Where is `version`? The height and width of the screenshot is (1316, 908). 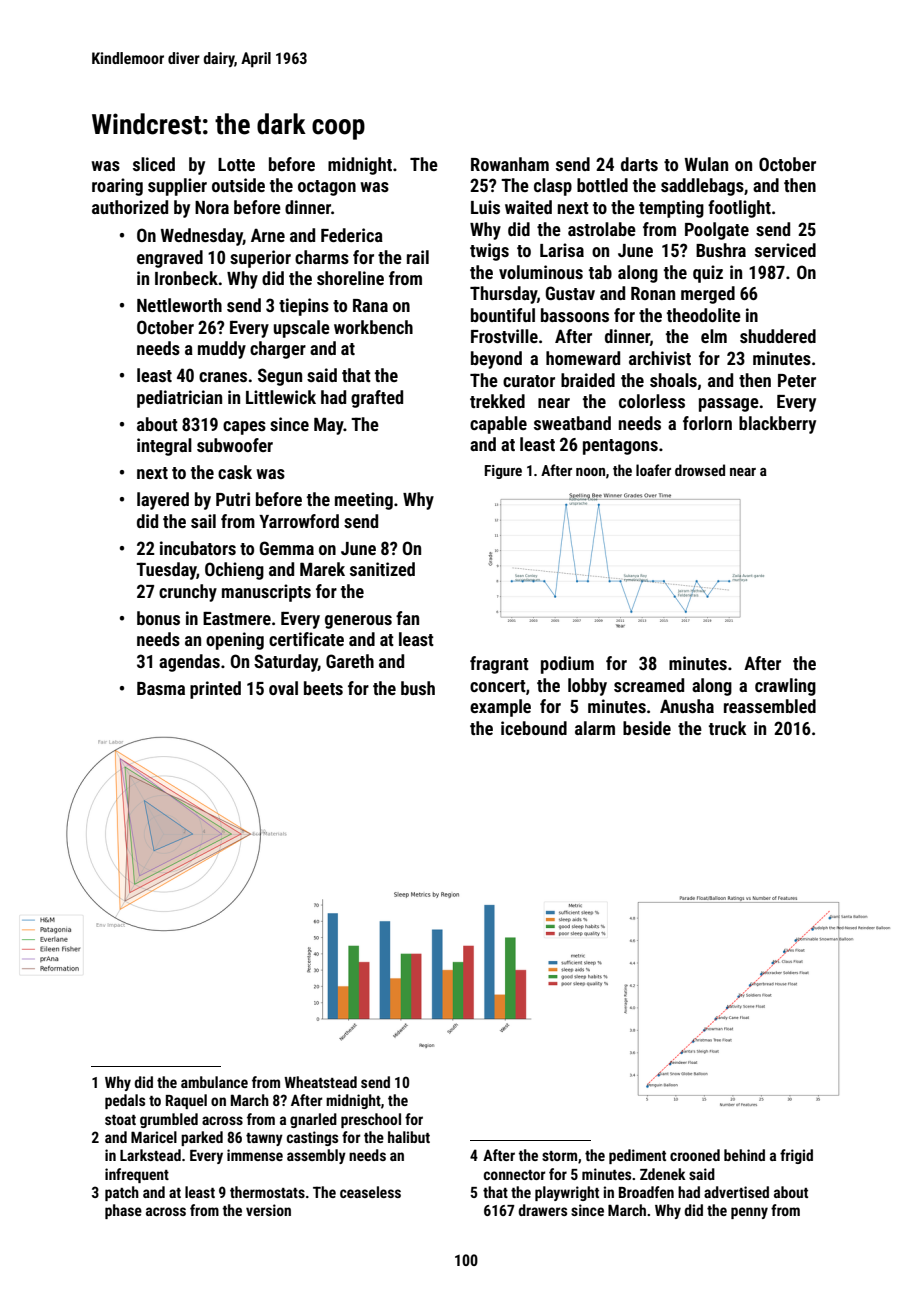 version is located at coordinates (268, 1210).
